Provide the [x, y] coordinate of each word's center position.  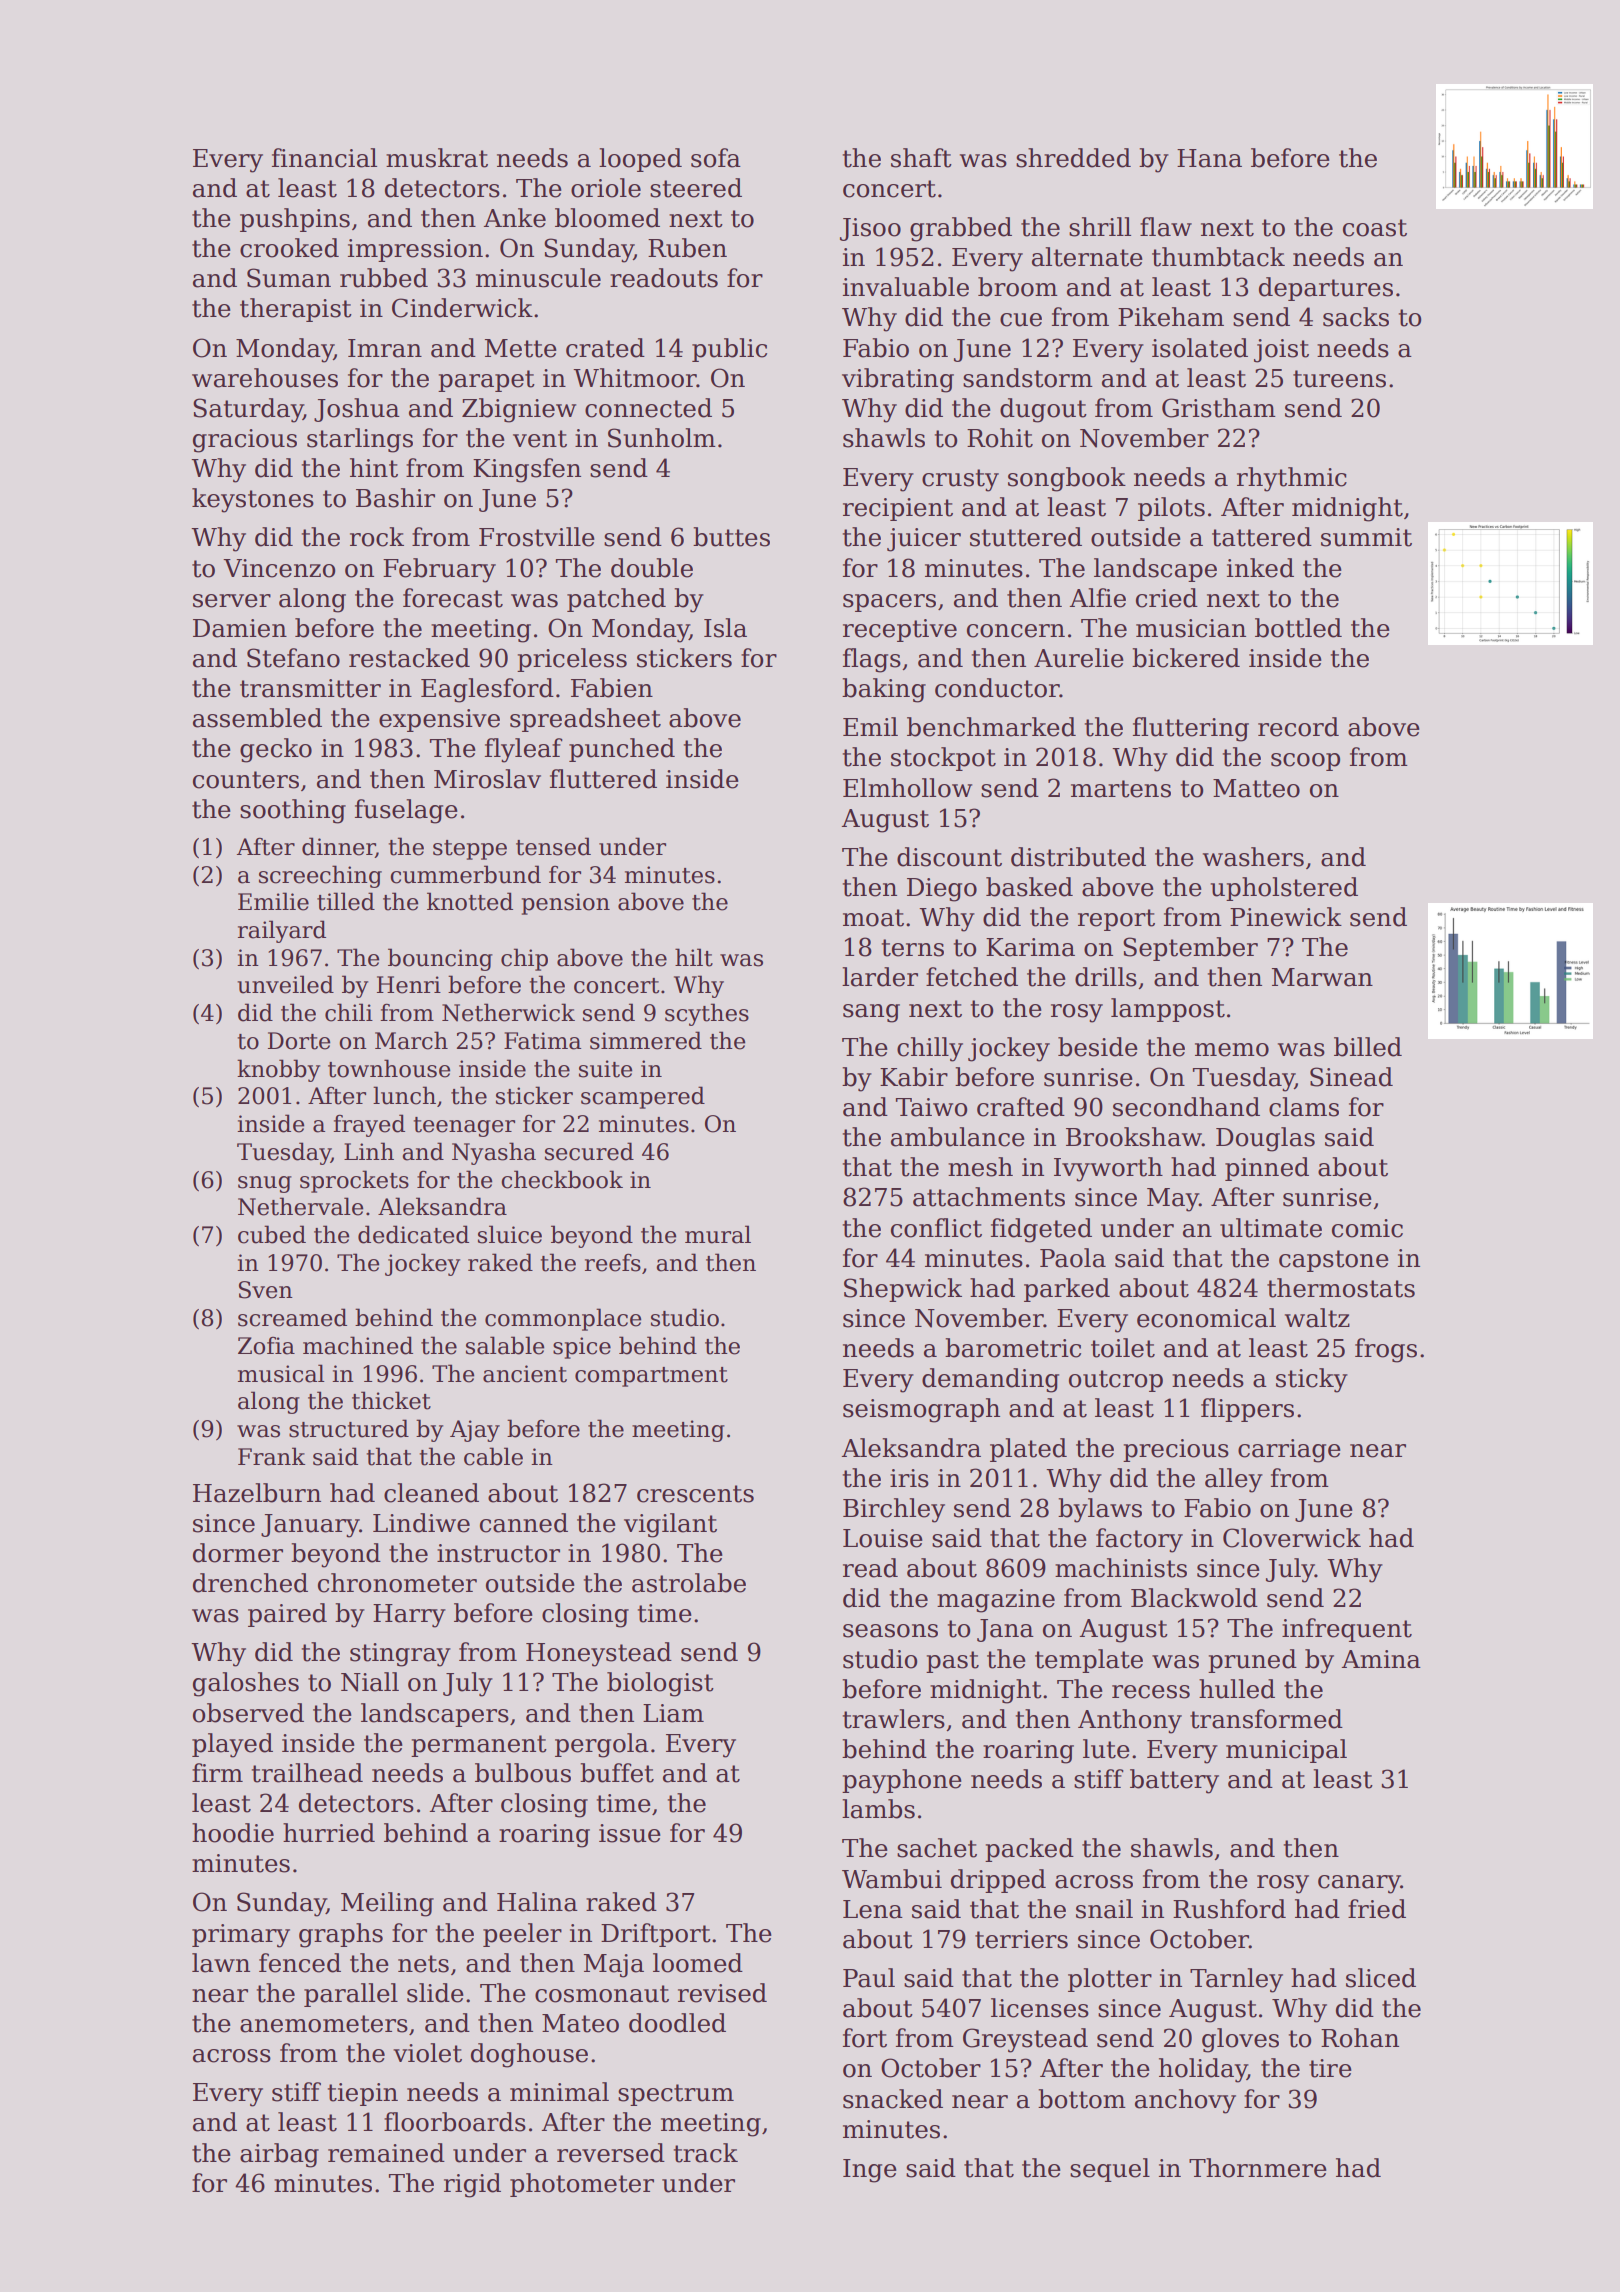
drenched [250, 1583]
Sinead [1351, 1077]
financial [324, 158]
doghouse [529, 2055]
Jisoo [870, 229]
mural [718, 1234]
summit [1366, 537]
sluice [510, 1234]
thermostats [1341, 1288]
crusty [960, 480]
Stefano [293, 658]
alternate [1087, 257]
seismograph [921, 1410]
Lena [873, 1909]
